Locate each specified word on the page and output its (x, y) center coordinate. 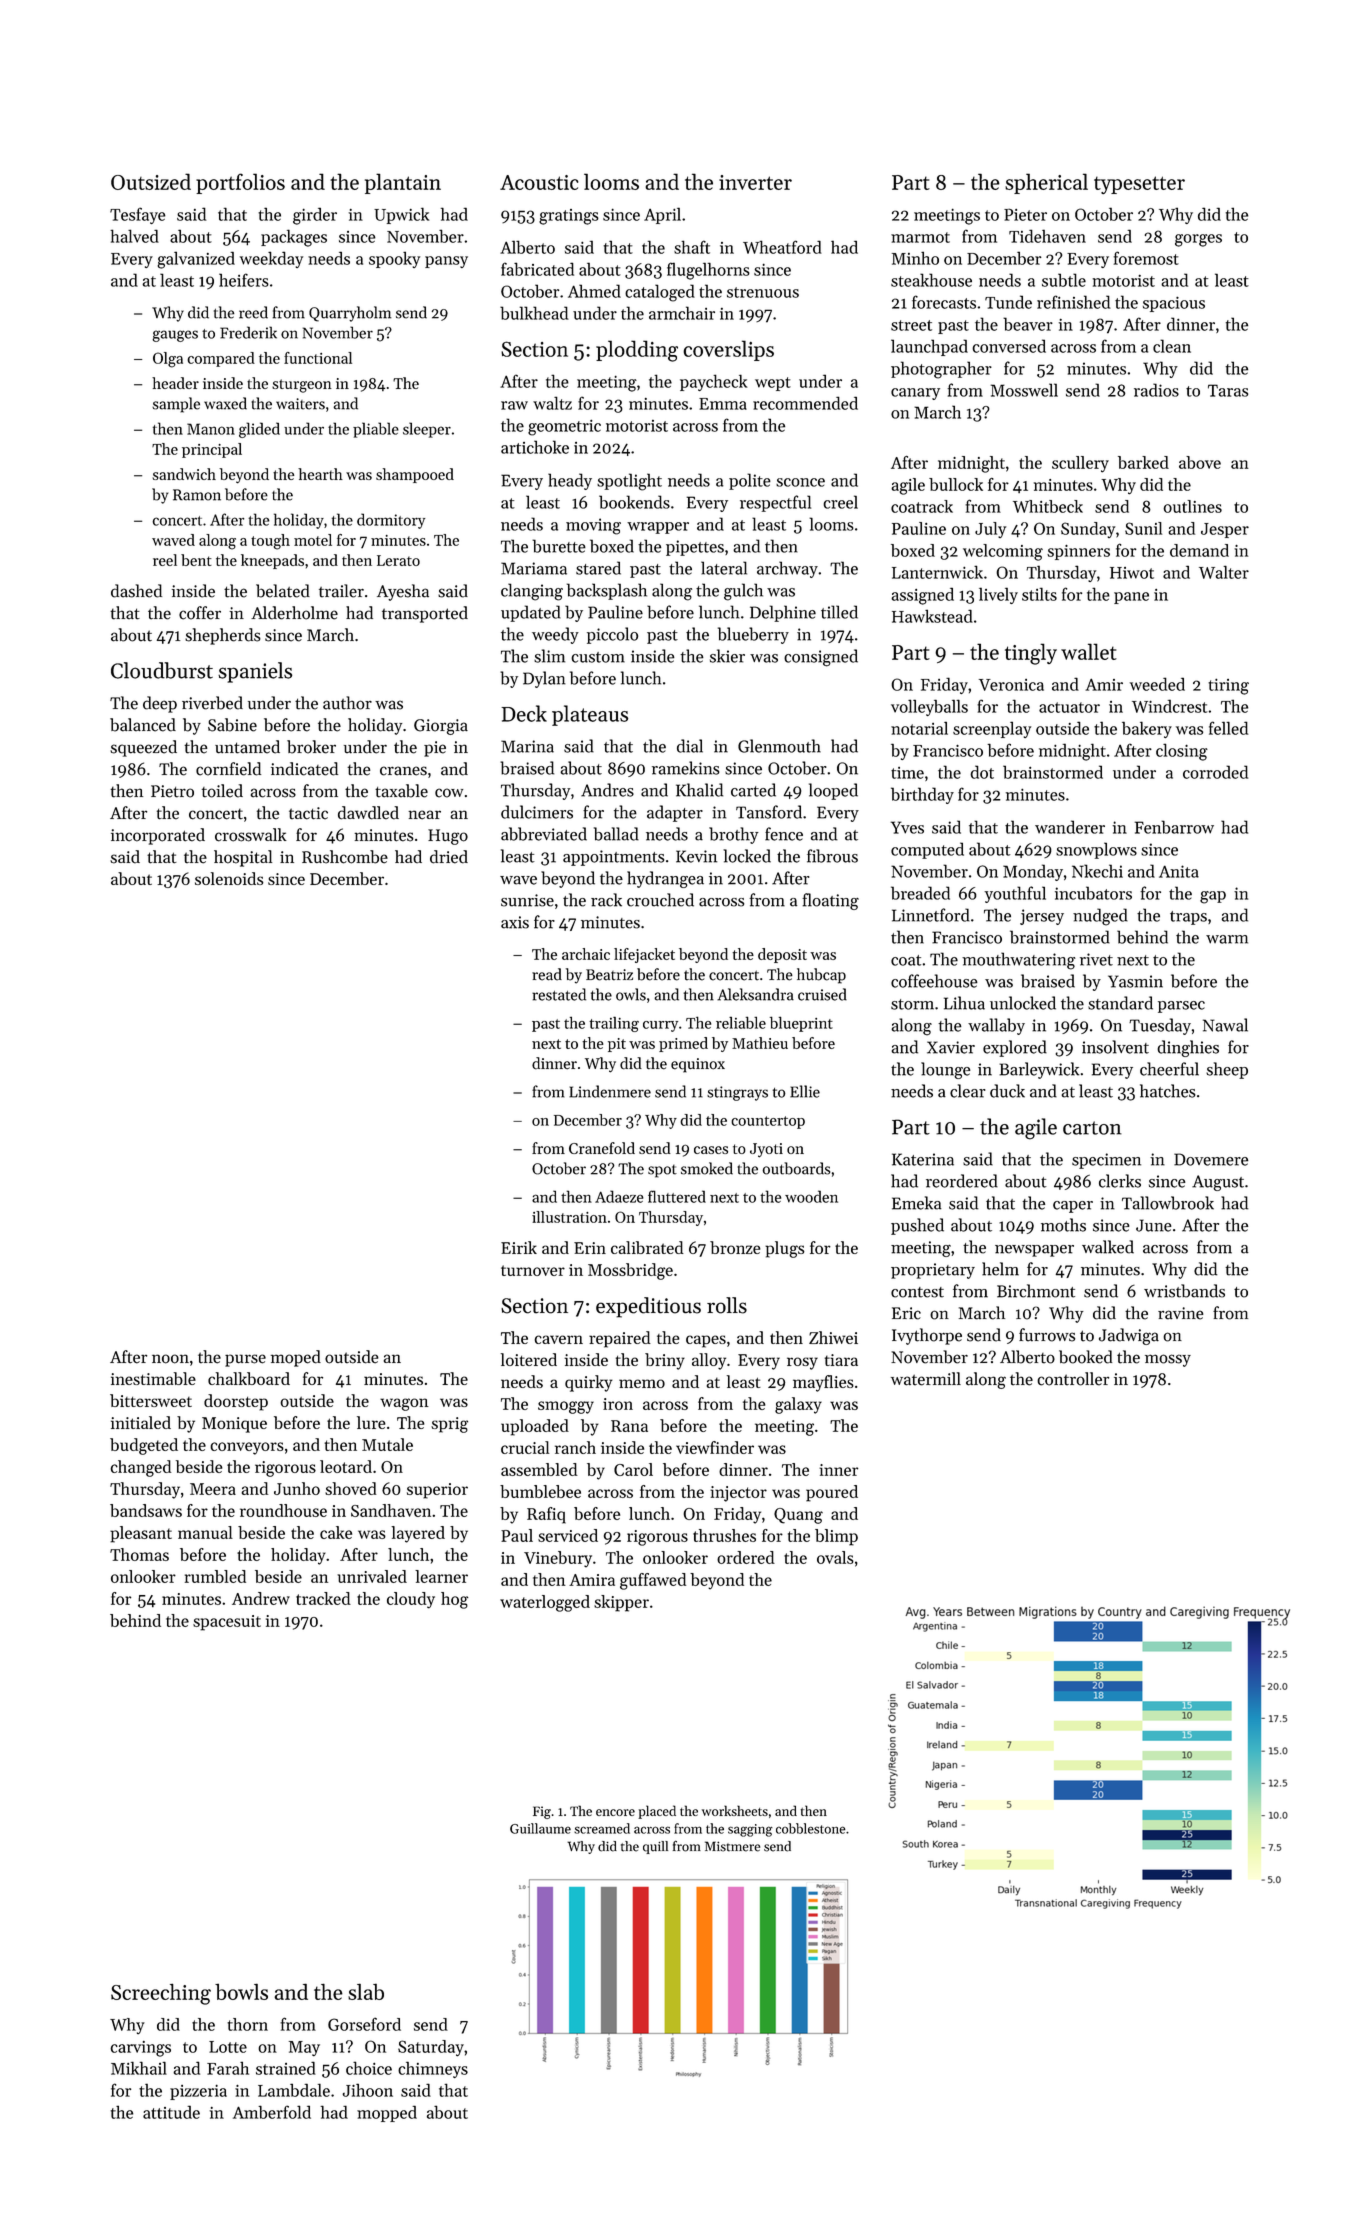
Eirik (519, 1247)
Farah (228, 2068)
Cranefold (602, 1148)
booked (1085, 1357)
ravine (1180, 1313)
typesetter (1139, 185)
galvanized (196, 260)
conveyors (247, 1448)
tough (270, 542)
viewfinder (715, 1447)
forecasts (944, 302)
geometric (564, 428)
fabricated (537, 269)
